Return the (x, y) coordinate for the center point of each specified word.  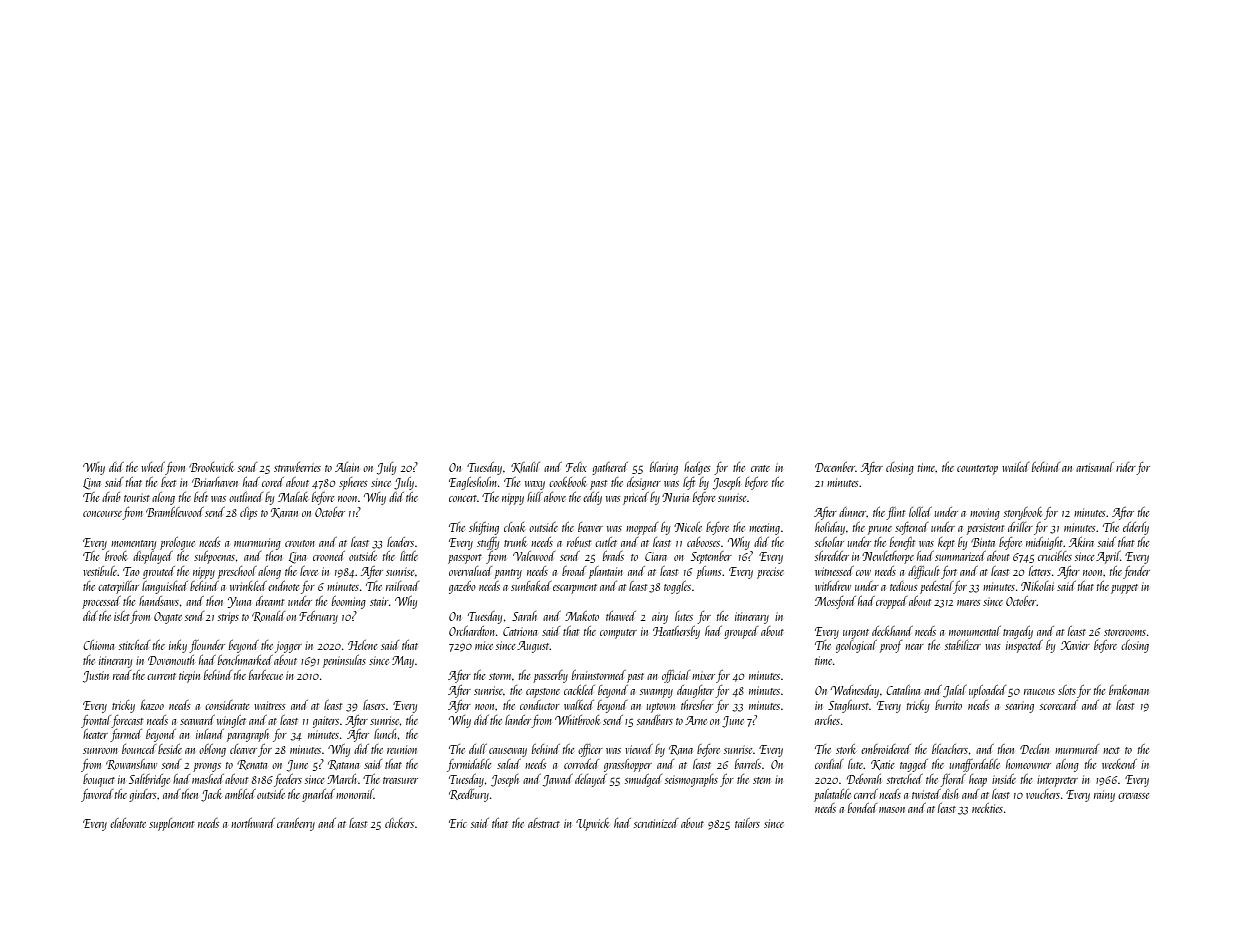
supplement (171, 824)
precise (770, 573)
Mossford (835, 602)
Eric (458, 823)
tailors (747, 823)
